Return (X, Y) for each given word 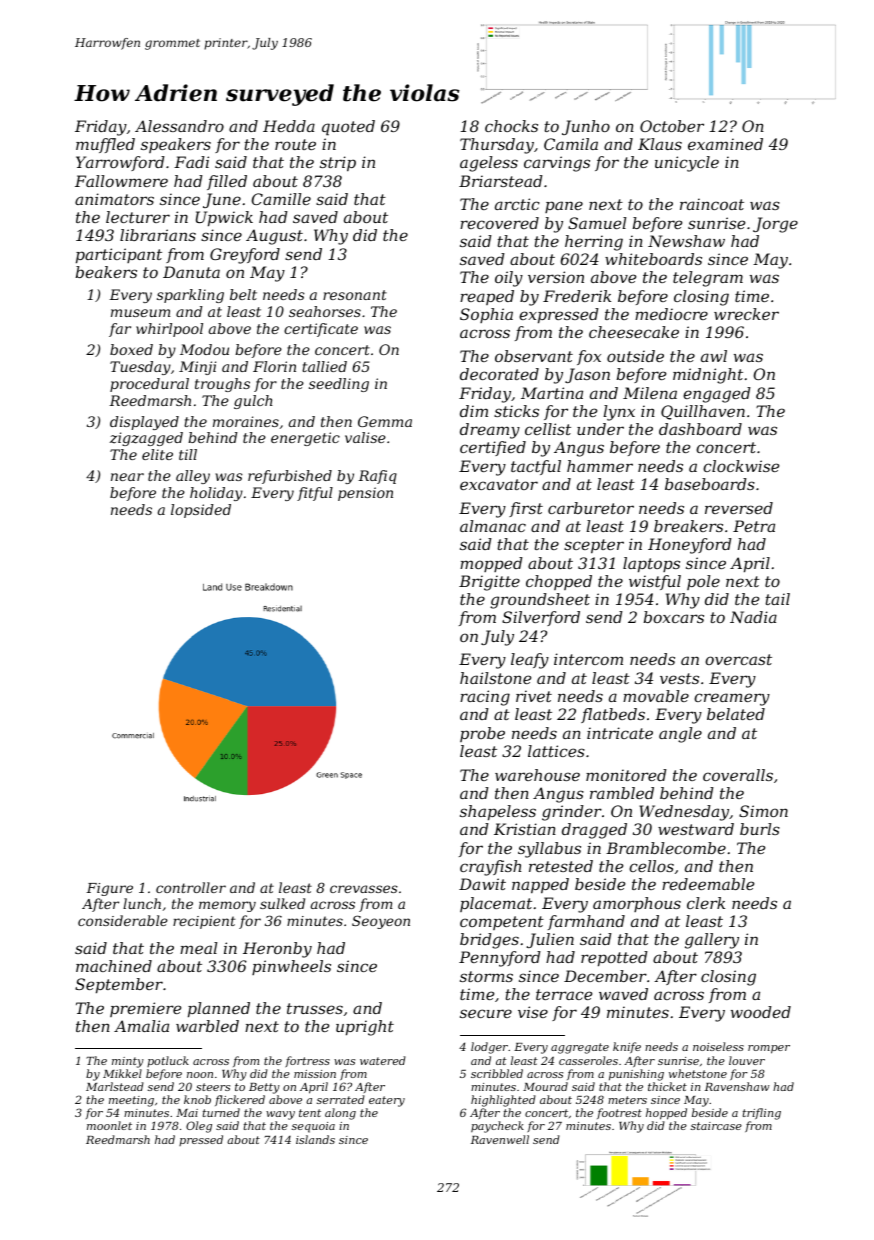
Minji (197, 368)
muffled (105, 145)
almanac (493, 526)
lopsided (201, 511)
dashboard (700, 429)
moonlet (109, 1125)
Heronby (277, 950)
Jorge (775, 225)
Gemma (385, 421)
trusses (315, 1008)
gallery (712, 941)
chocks (511, 126)
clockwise (741, 466)
